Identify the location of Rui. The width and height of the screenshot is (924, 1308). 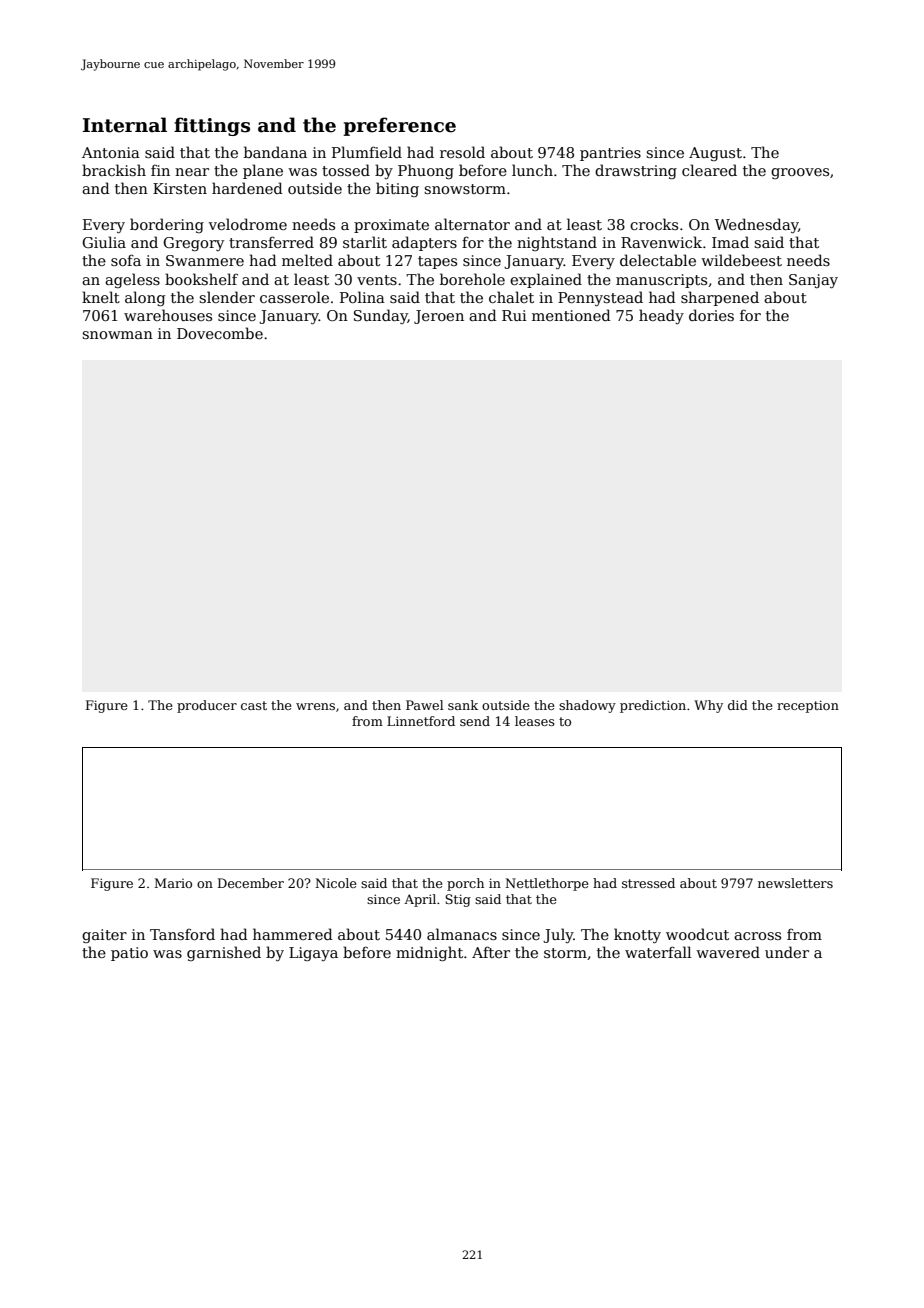
(514, 315).
